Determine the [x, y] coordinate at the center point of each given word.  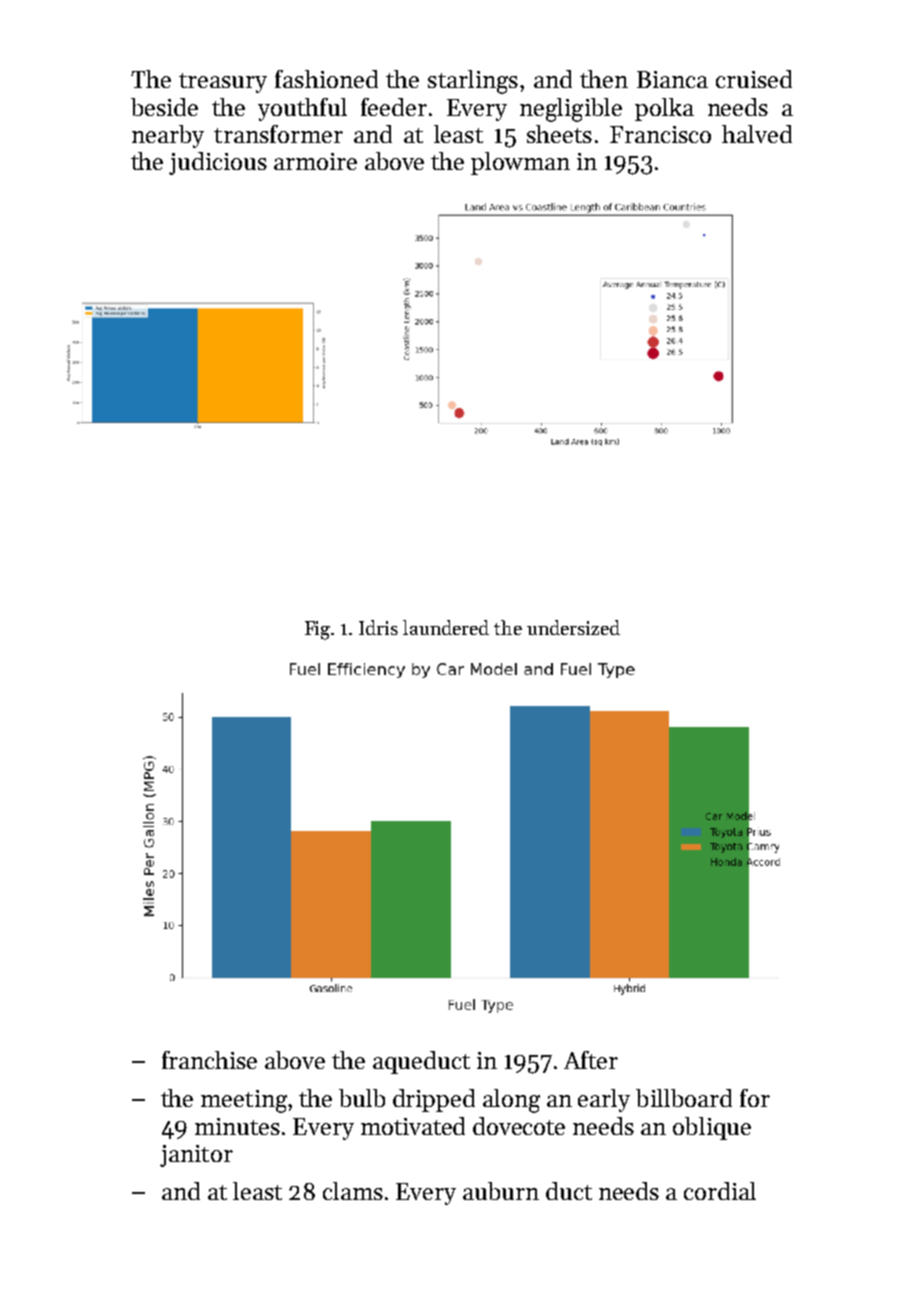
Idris [378, 627]
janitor [196, 1156]
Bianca [672, 79]
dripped [434, 1100]
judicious [218, 163]
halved [757, 134]
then [604, 79]
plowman [520, 163]
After [591, 1060]
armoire [315, 161]
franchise [209, 1060]
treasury [223, 83]
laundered [446, 627]
